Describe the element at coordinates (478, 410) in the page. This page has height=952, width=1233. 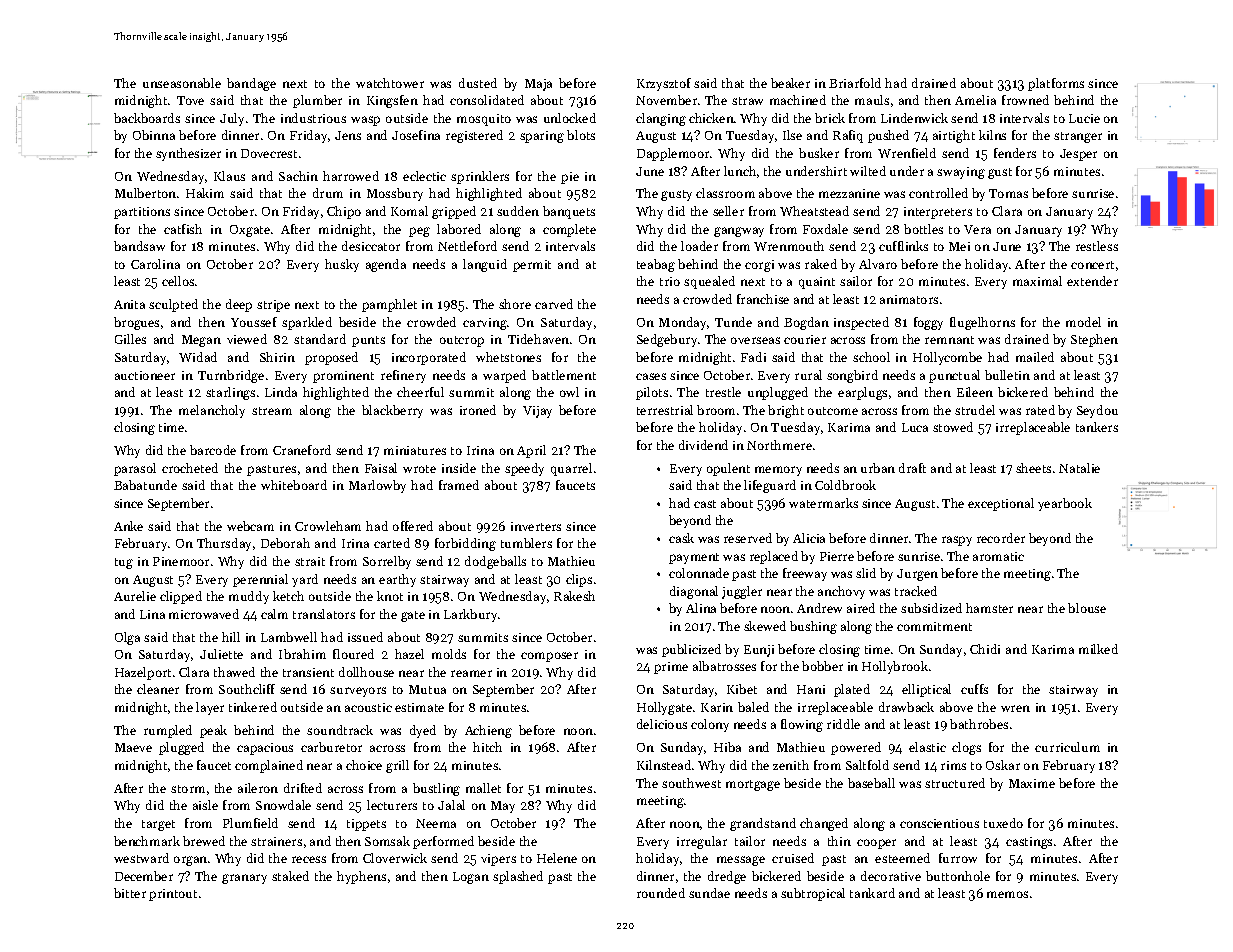
I see `ironed` at that location.
